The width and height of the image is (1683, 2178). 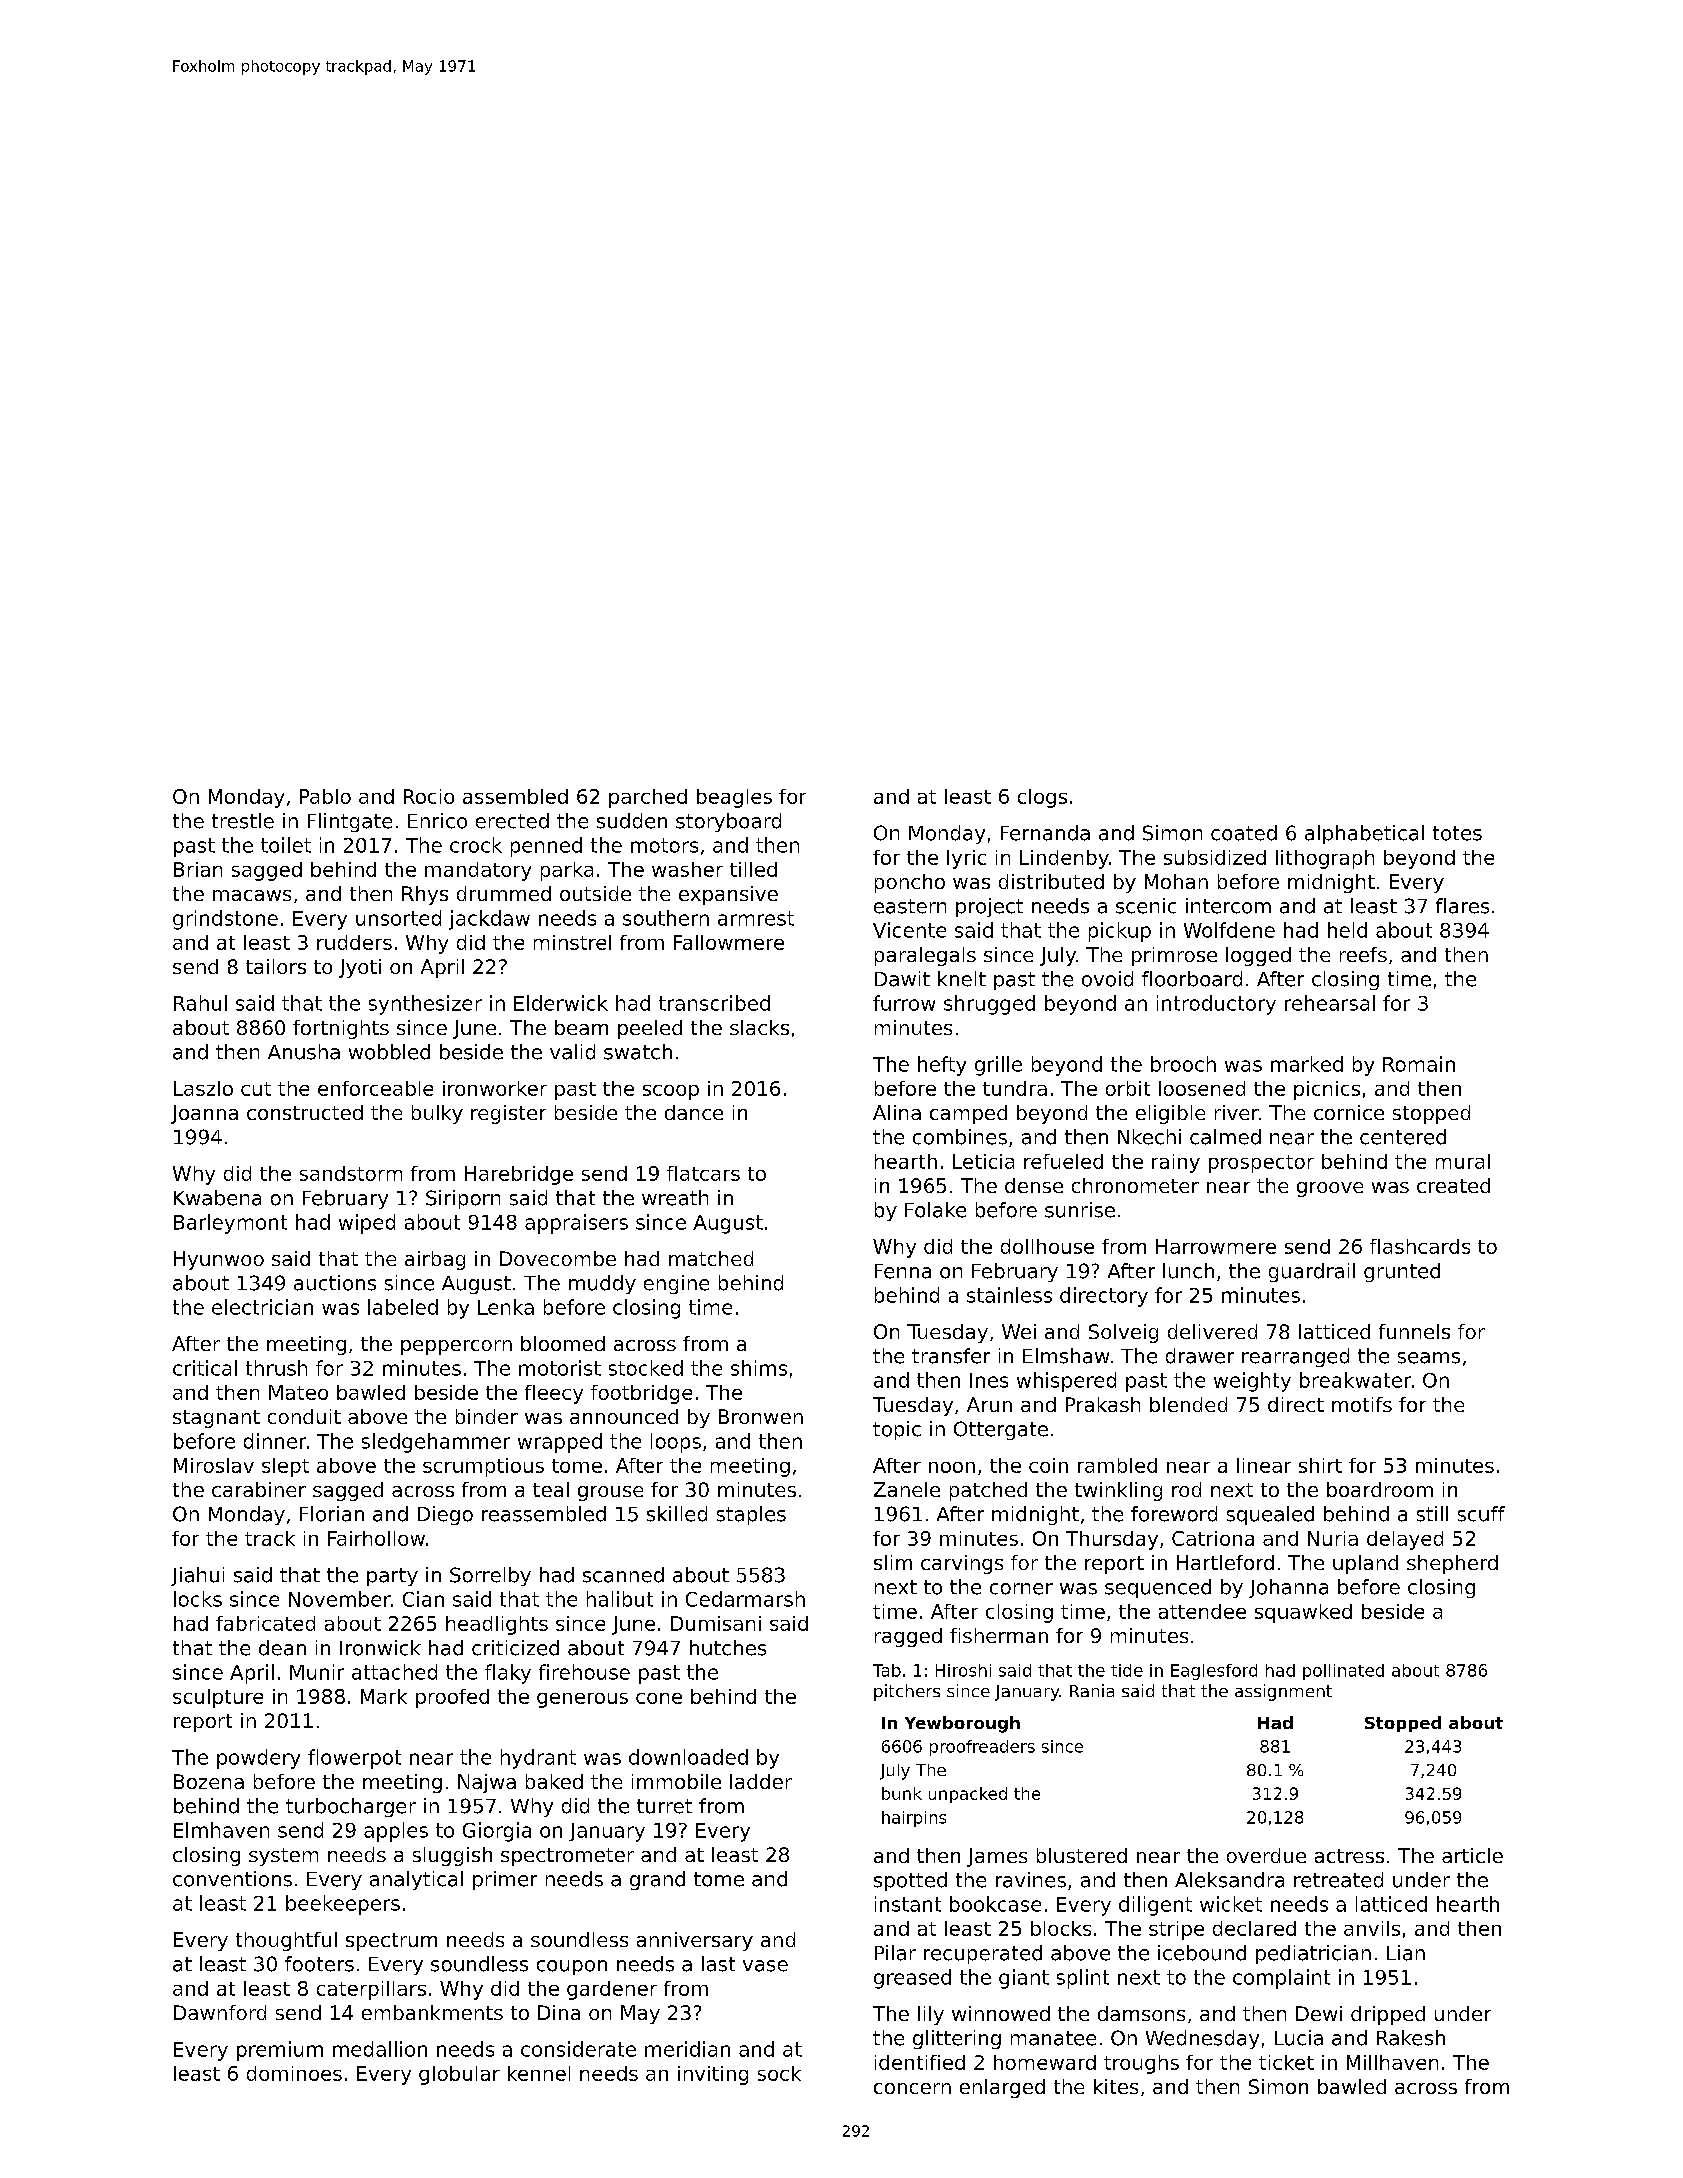 What do you see at coordinates (1117, 1465) in the image?
I see `rambled` at bounding box center [1117, 1465].
